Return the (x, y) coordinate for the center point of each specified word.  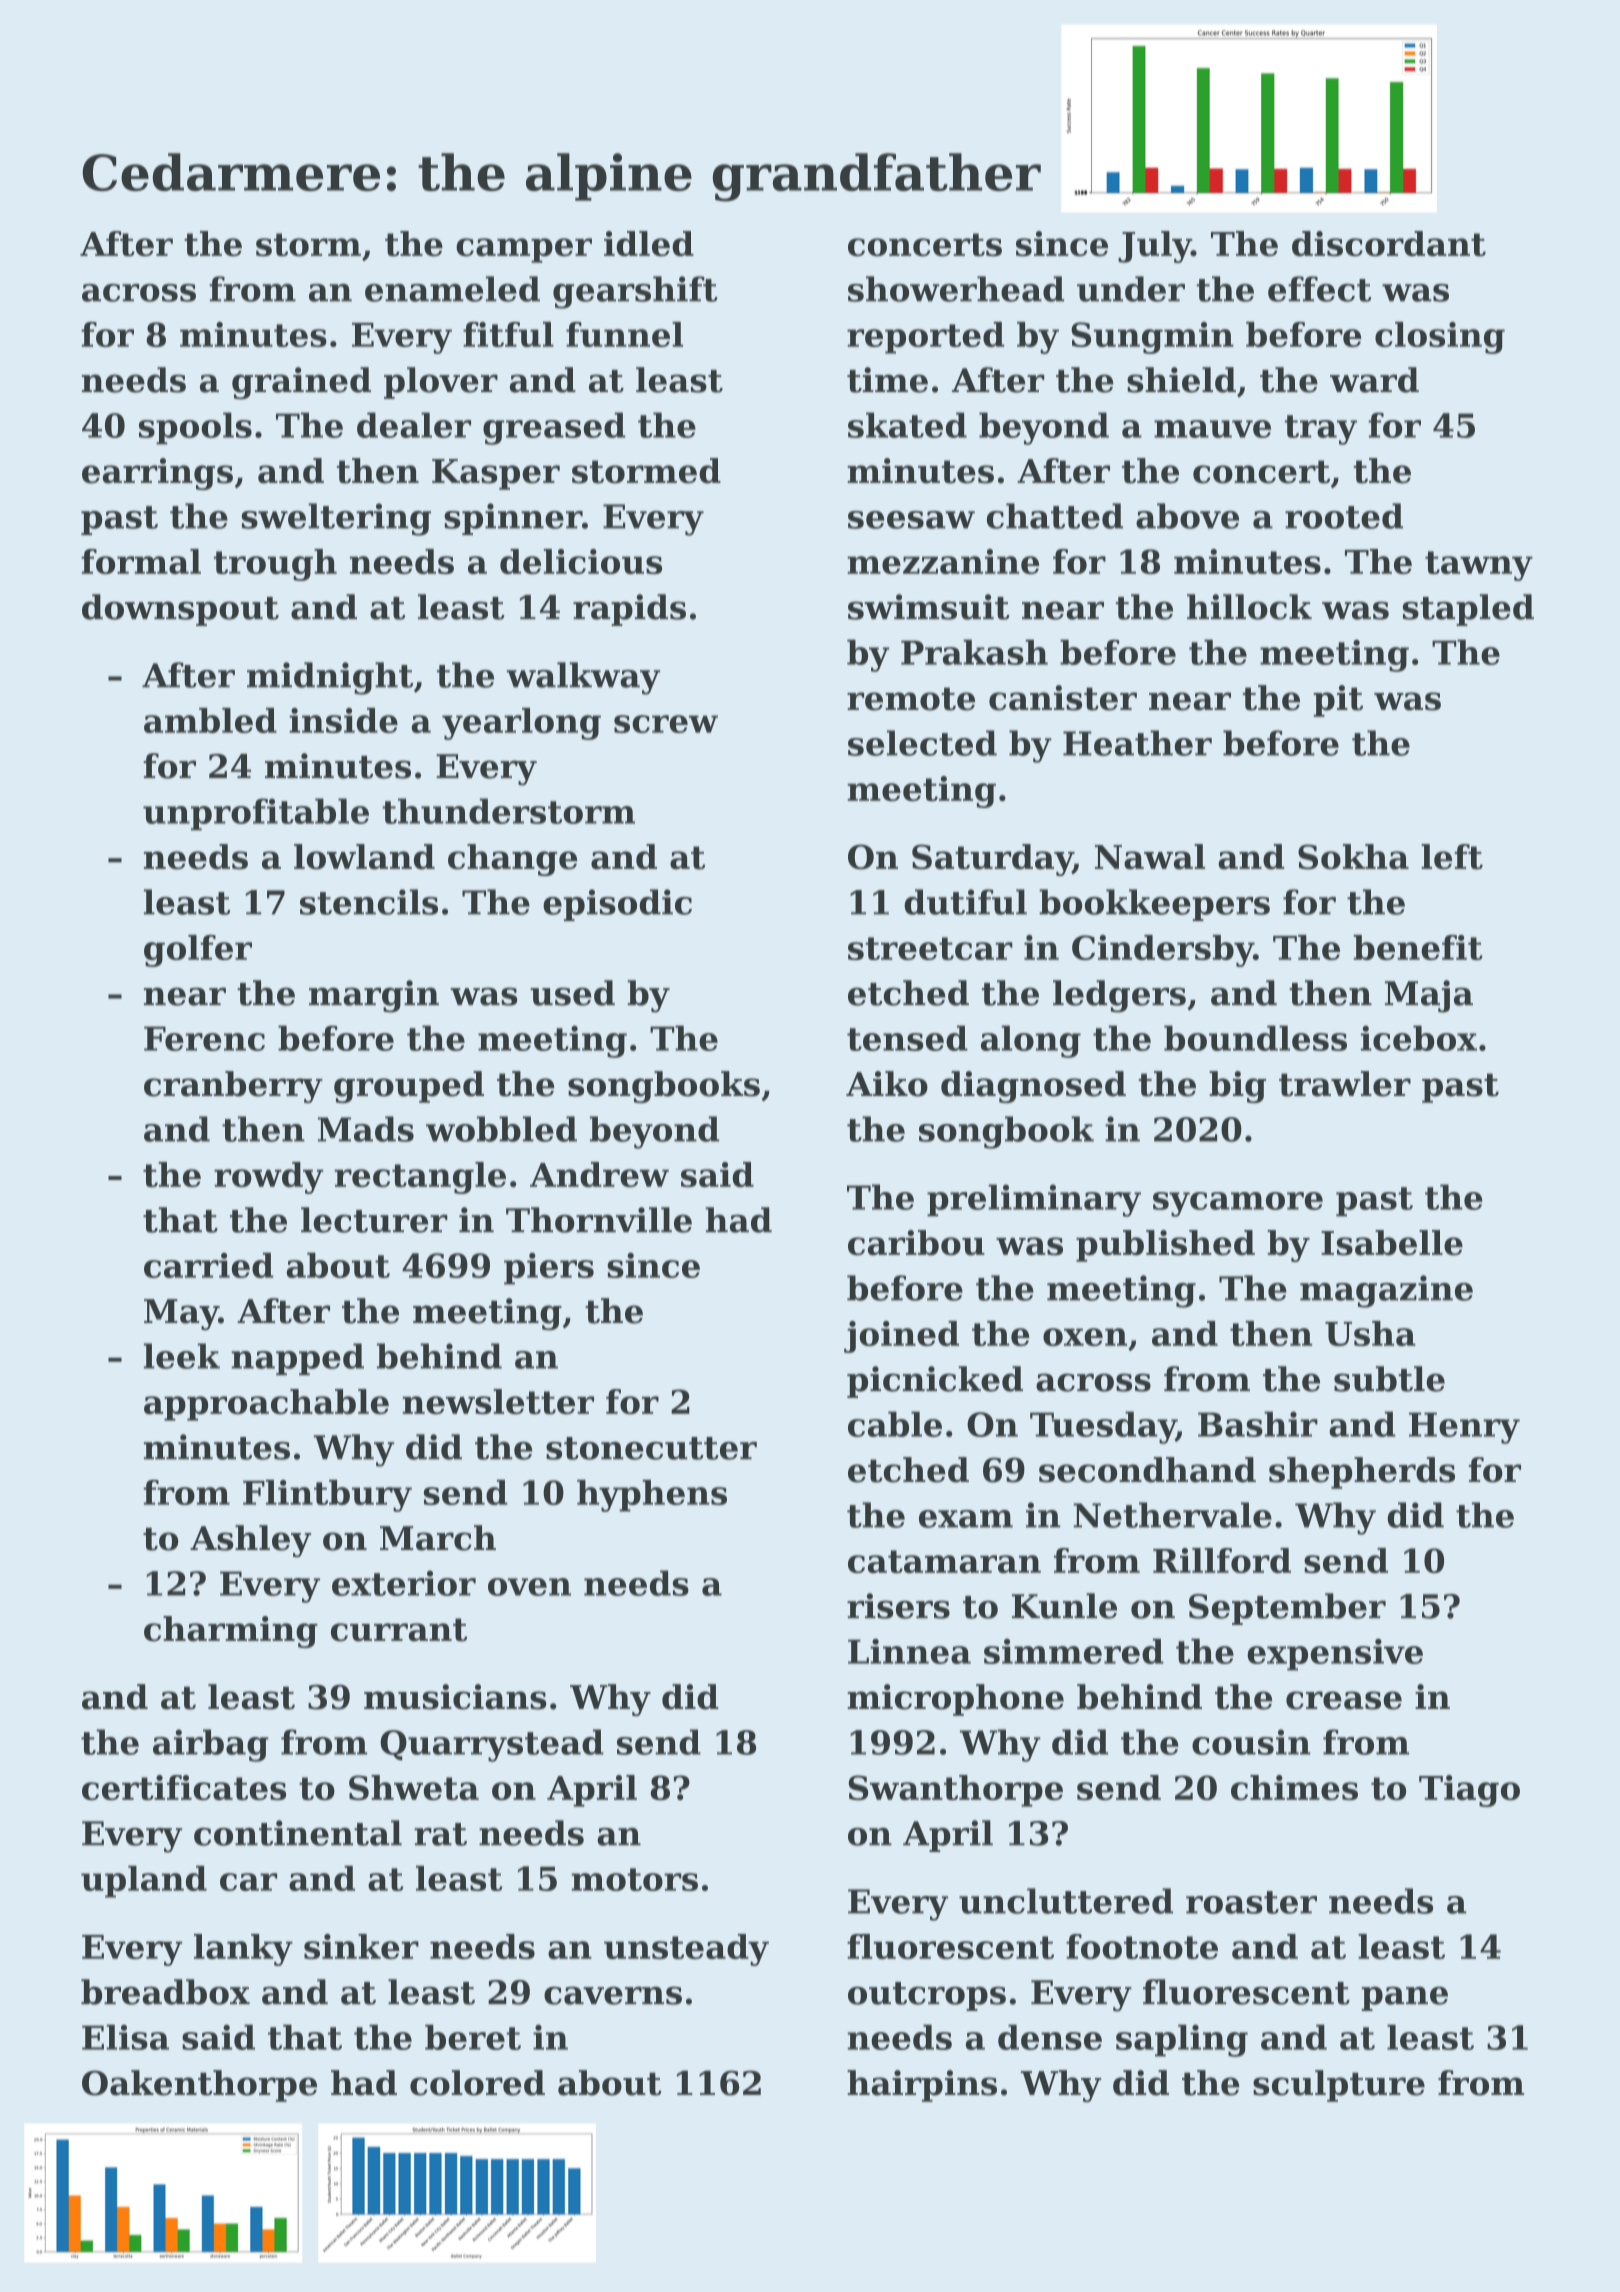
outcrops (927, 1996)
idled (649, 244)
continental (298, 1833)
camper (524, 250)
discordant (1389, 244)
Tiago (1469, 1791)
